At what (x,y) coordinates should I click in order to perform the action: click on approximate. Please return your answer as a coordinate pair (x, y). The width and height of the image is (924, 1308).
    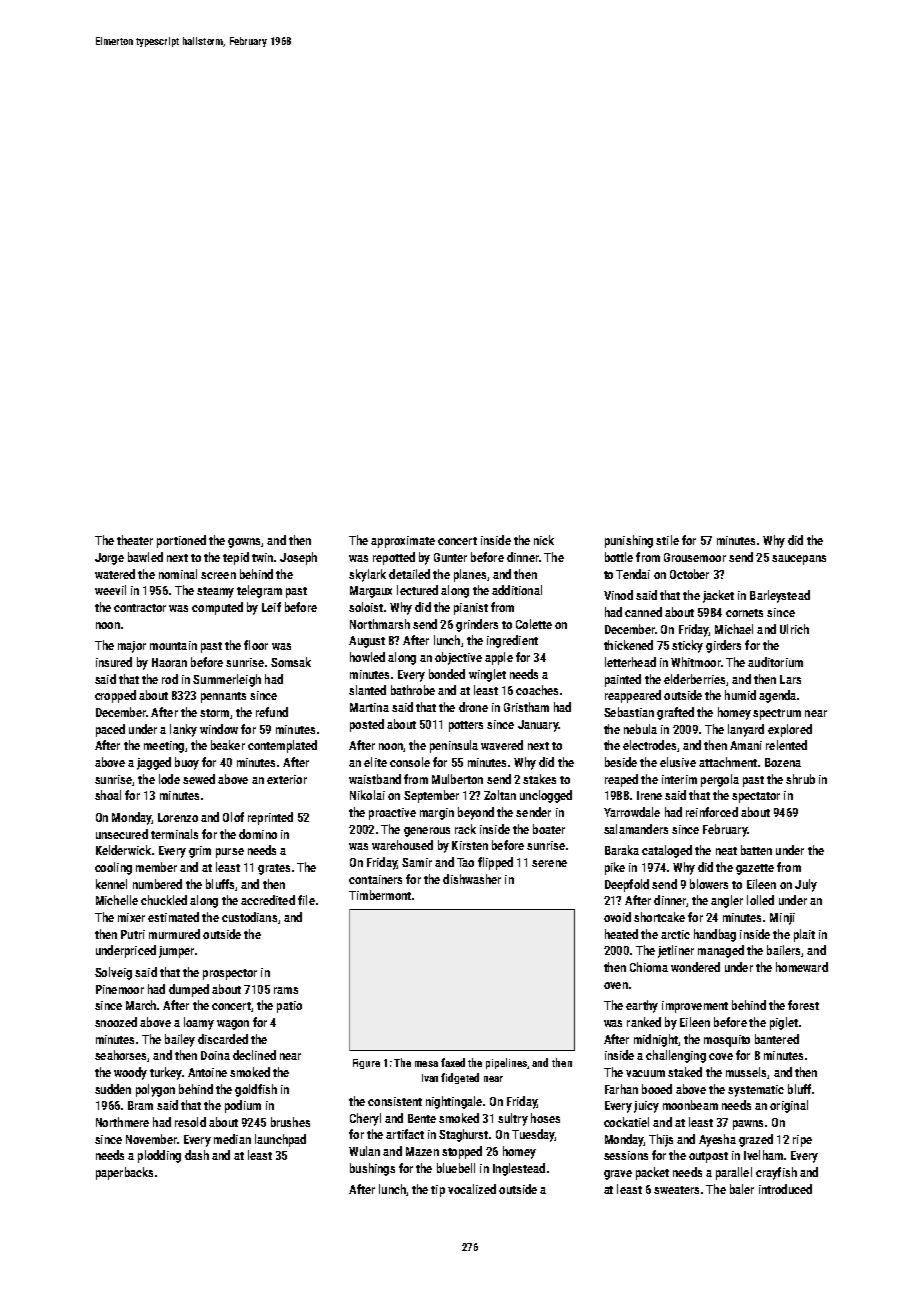
    Looking at the image, I should click on (403, 542).
